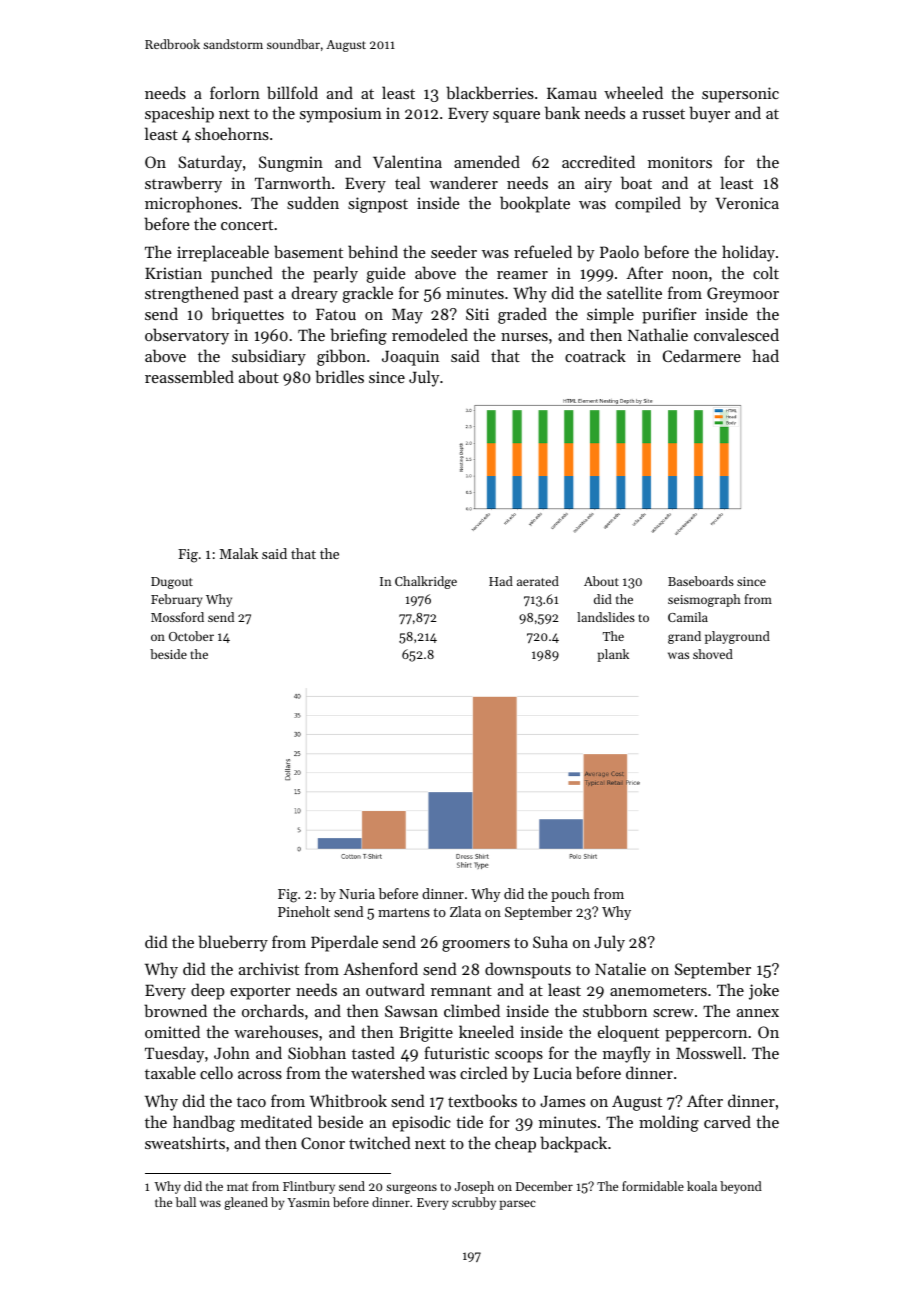 The image size is (924, 1314). What do you see at coordinates (273, 1010) in the page?
I see `orchards` at bounding box center [273, 1010].
